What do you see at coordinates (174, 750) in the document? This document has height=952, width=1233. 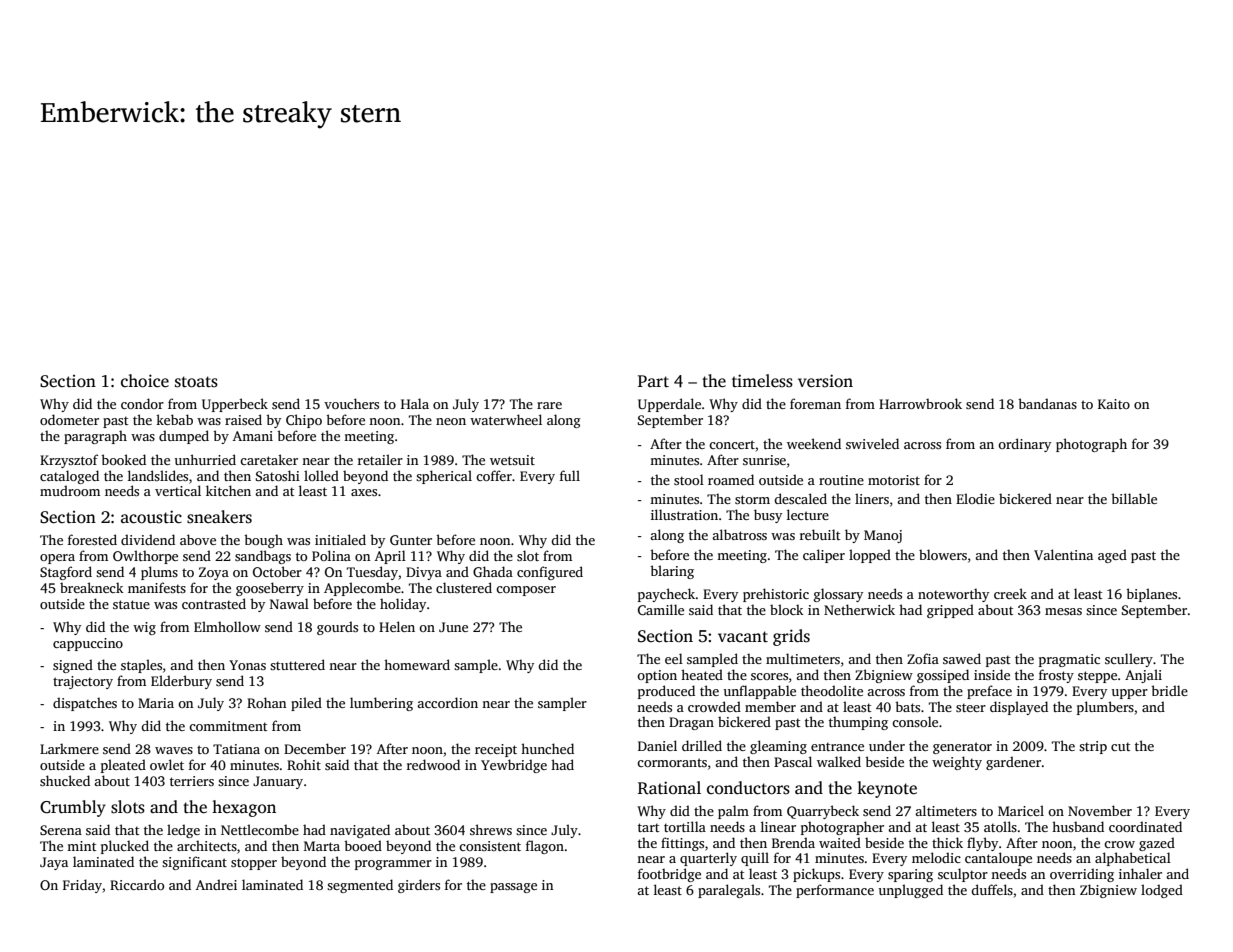 I see `waves` at bounding box center [174, 750].
